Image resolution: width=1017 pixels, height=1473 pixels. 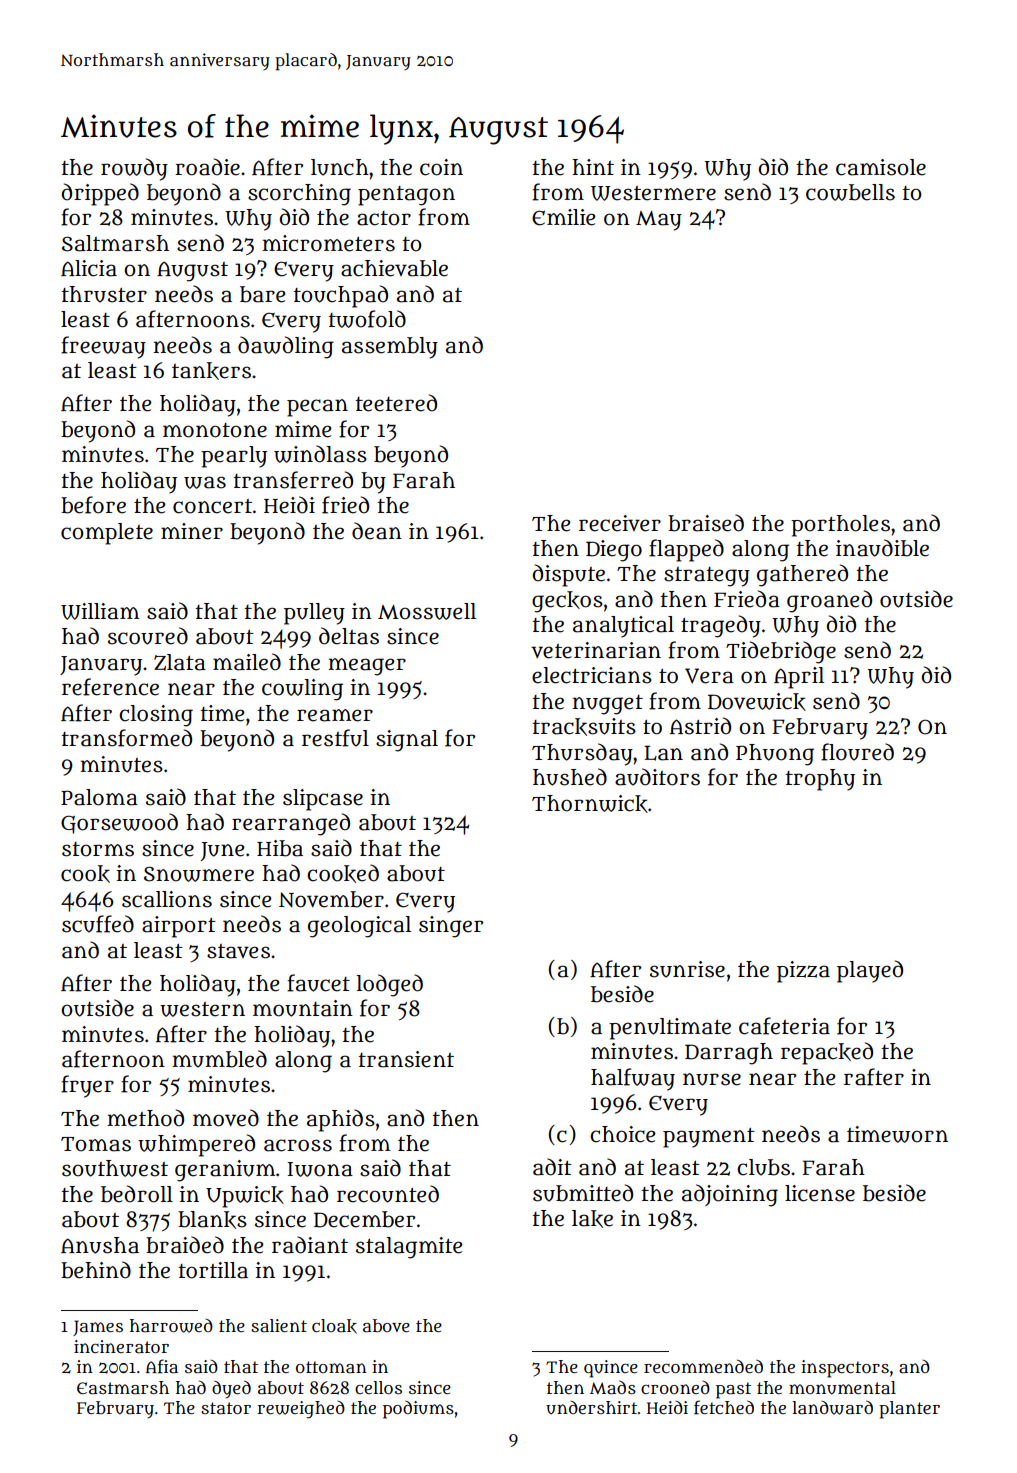 I want to click on fetched, so click(x=724, y=1407).
